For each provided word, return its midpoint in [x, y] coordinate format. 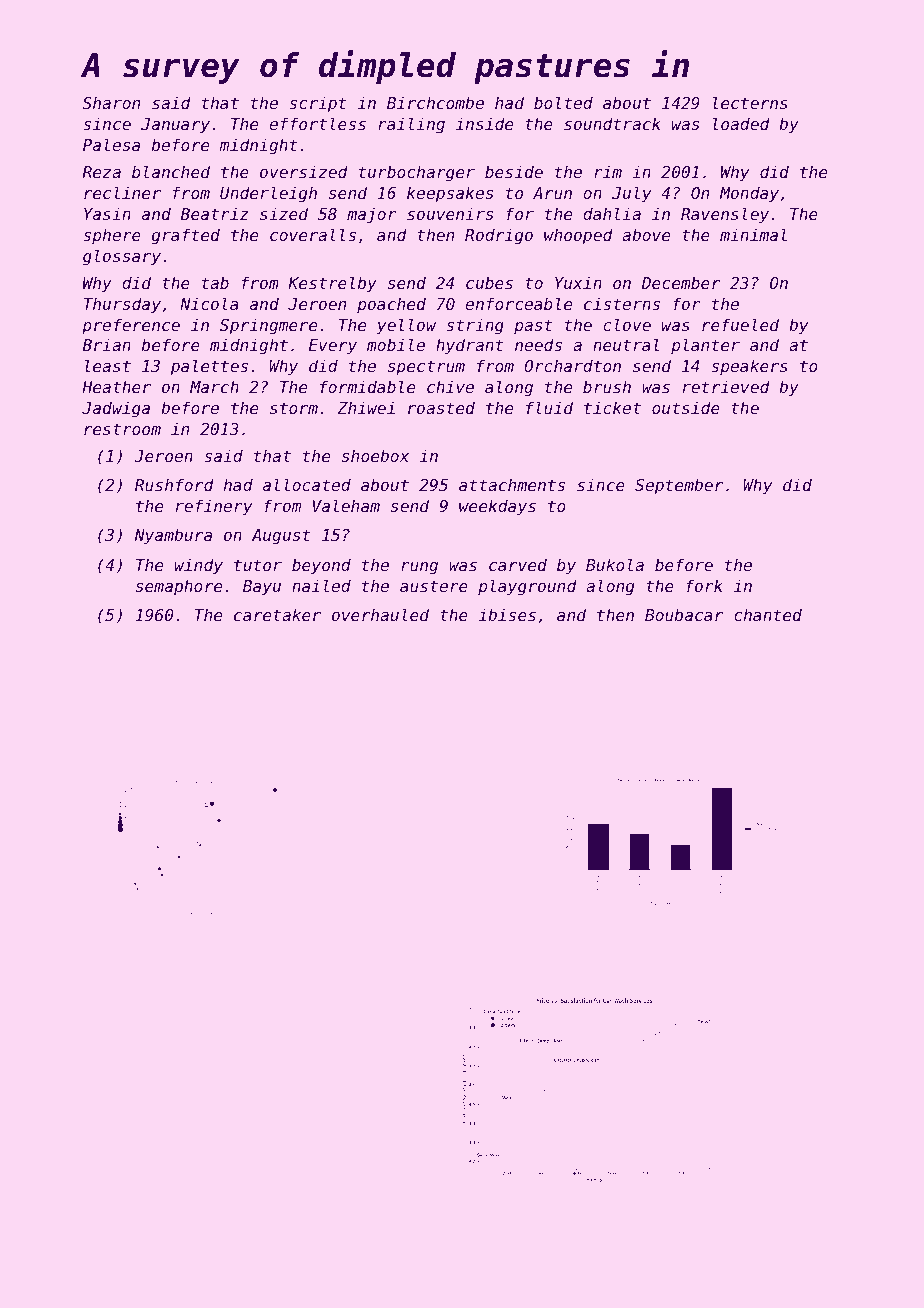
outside [686, 407]
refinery [214, 507]
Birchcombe [435, 102]
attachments [512, 484]
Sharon [111, 102]
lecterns [750, 102]
